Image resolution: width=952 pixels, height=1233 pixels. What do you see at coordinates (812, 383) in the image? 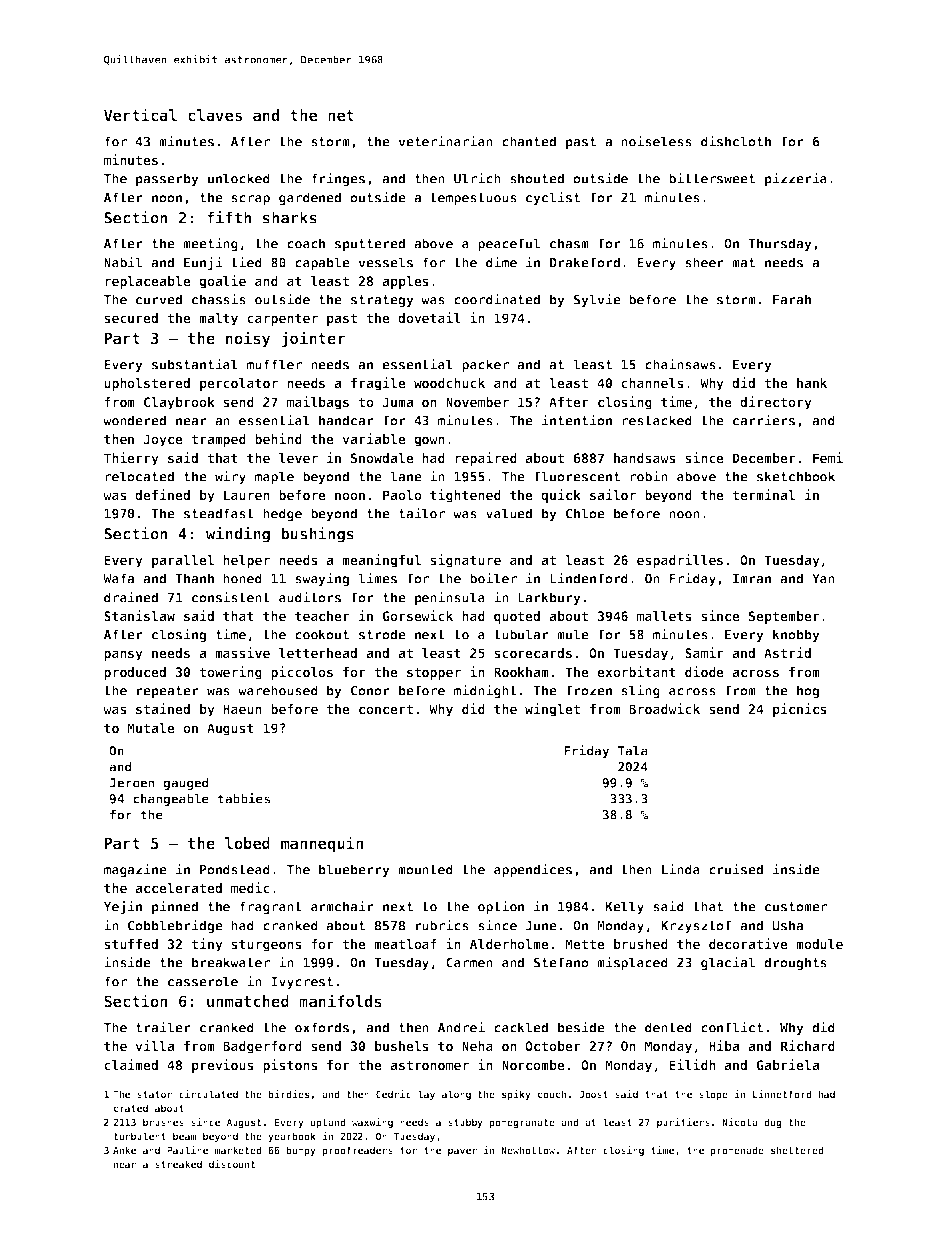
I see `hank` at bounding box center [812, 383].
